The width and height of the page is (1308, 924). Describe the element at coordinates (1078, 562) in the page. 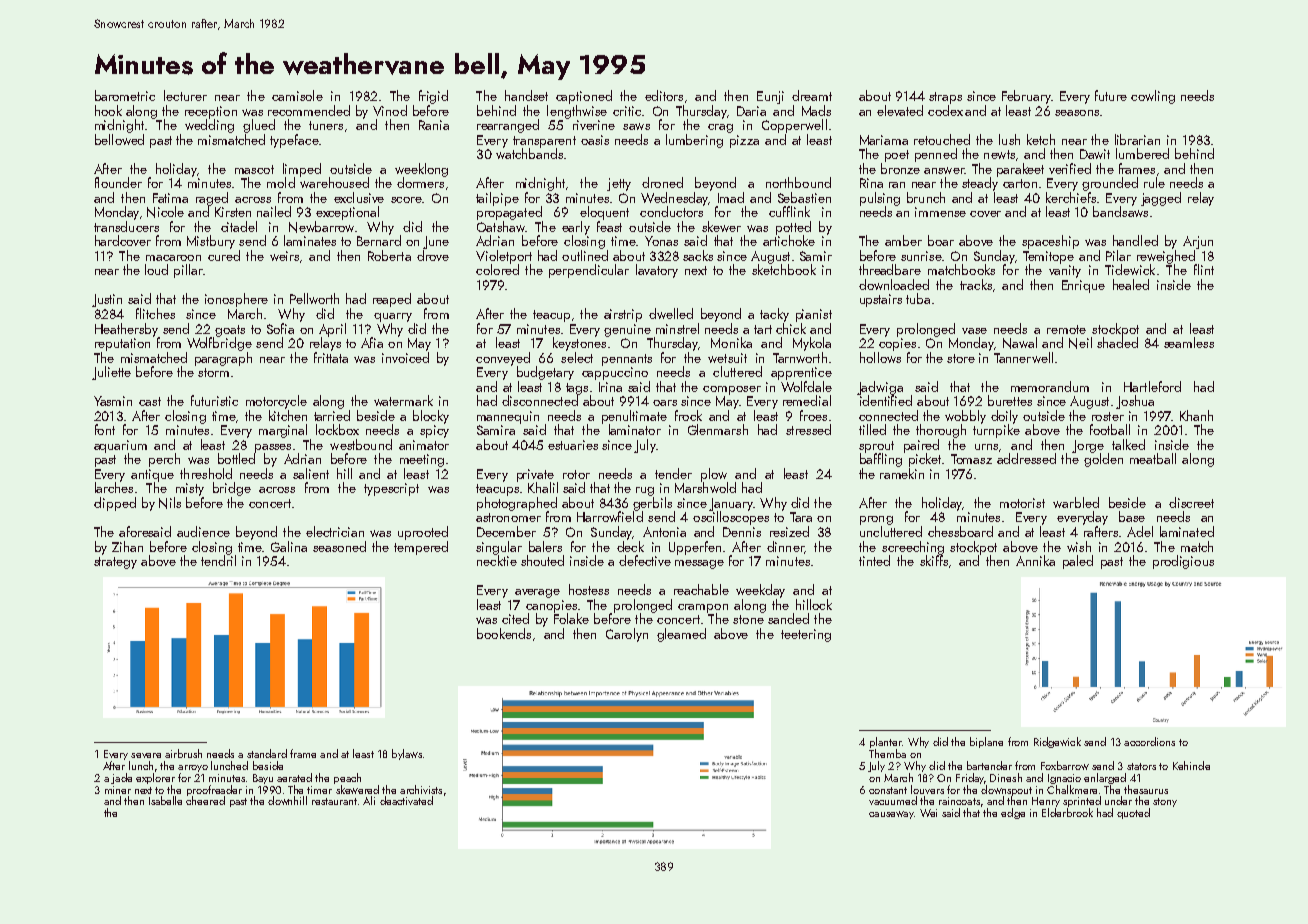

I see `paled` at that location.
